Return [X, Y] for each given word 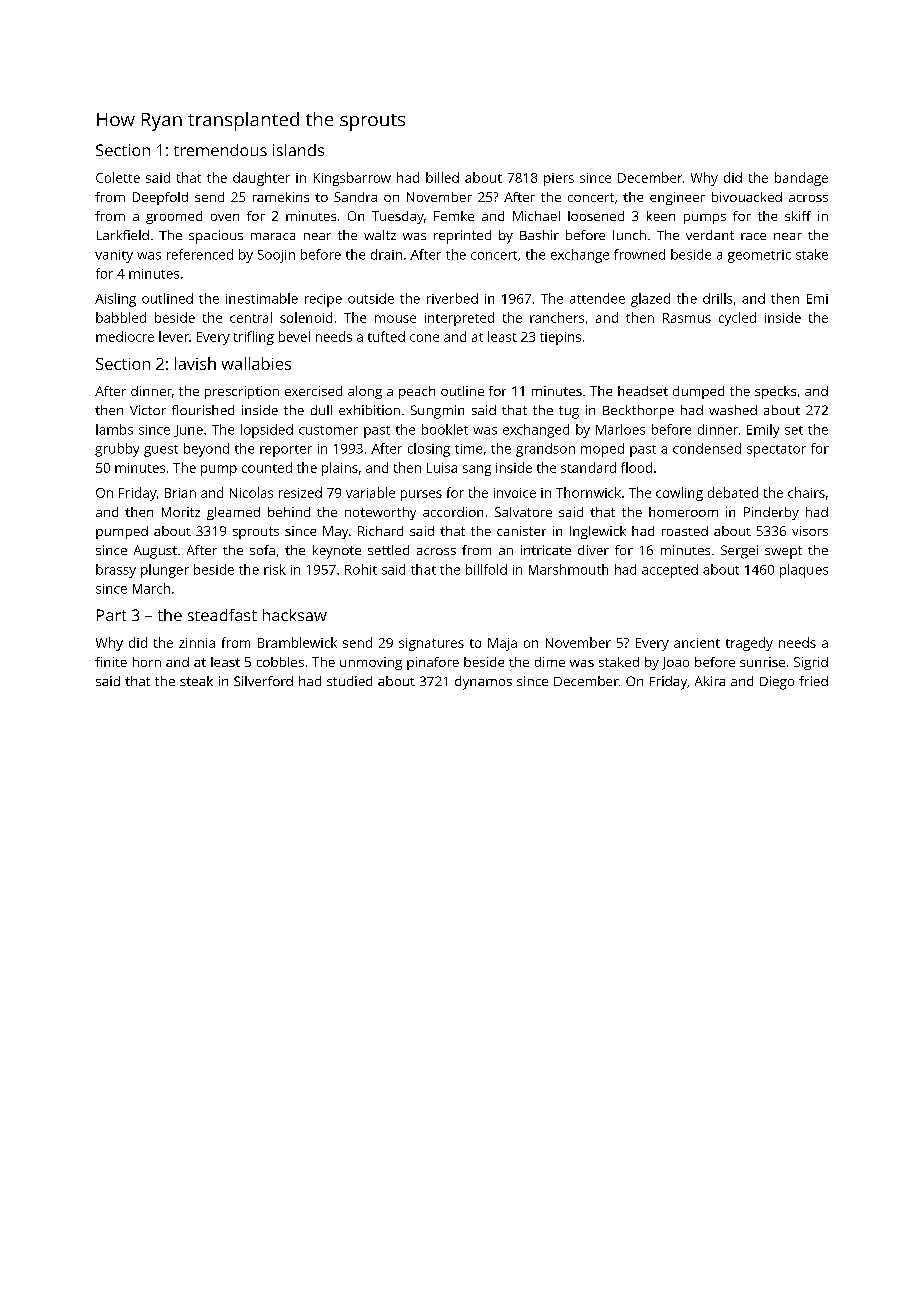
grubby [117, 450]
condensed [707, 448]
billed [442, 177]
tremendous [220, 150]
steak [196, 681]
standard [588, 467]
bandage [801, 179]
